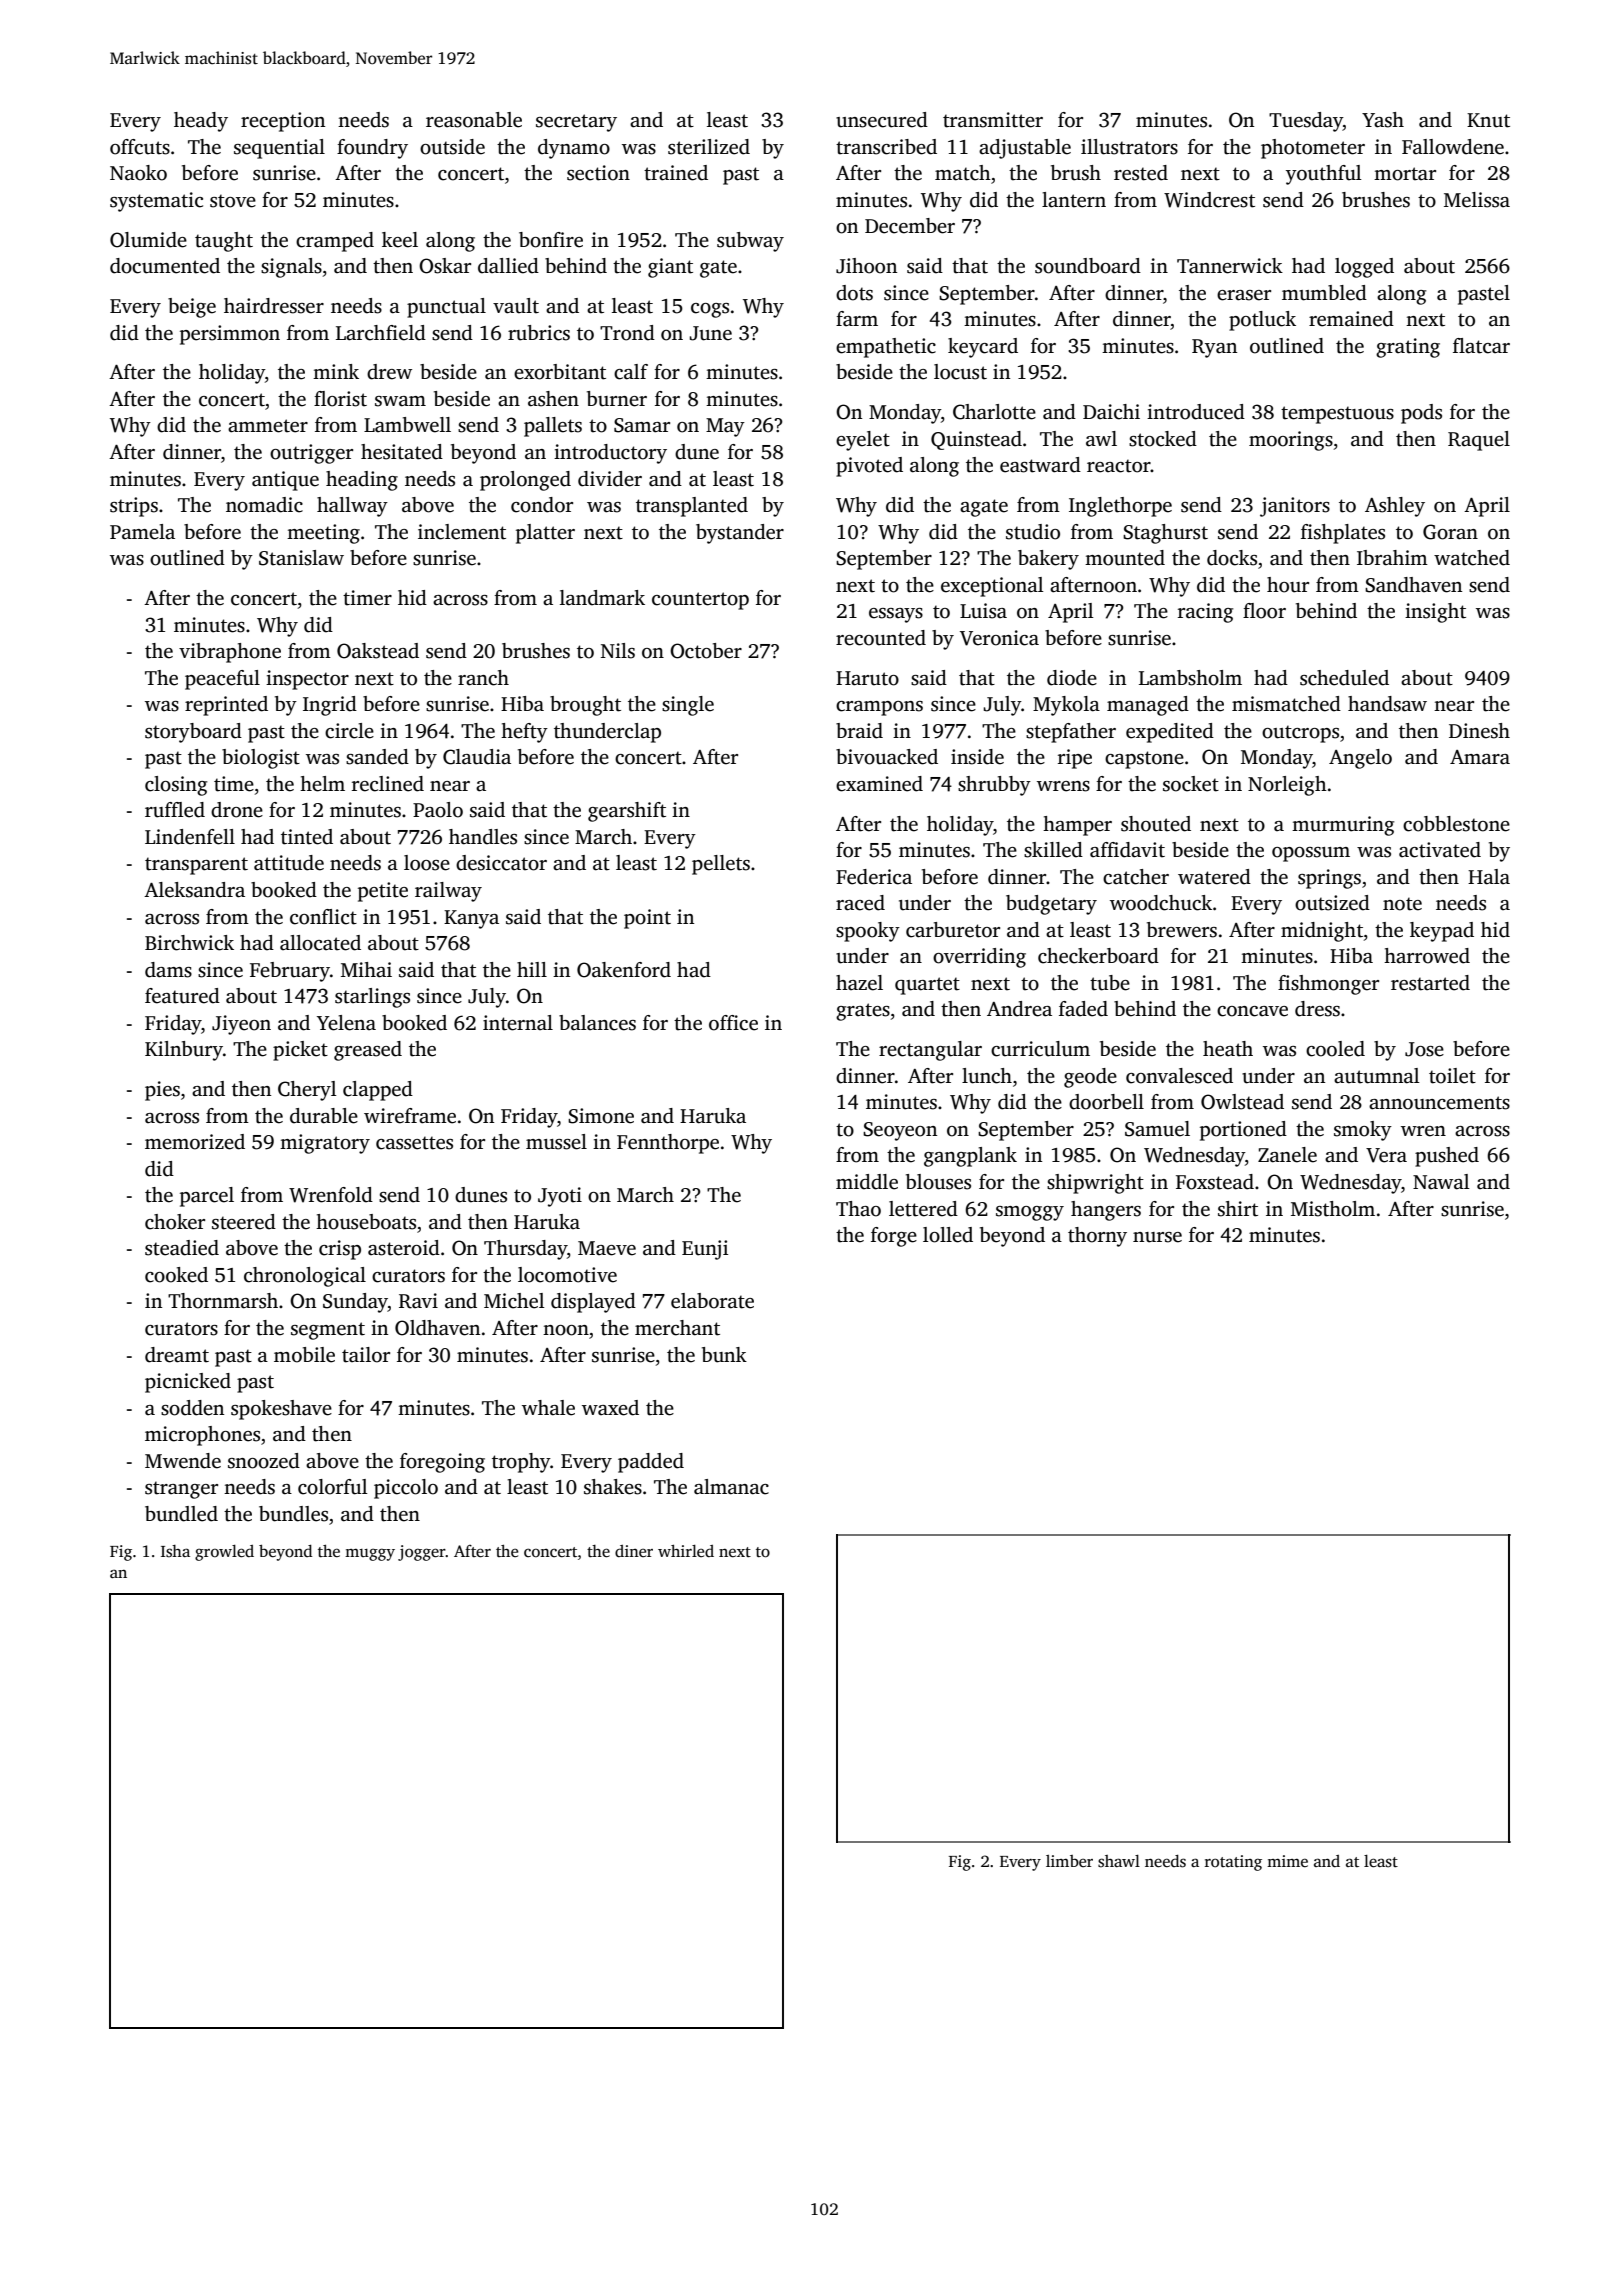 The image size is (1620, 2292). I want to click on unsecured, so click(882, 120).
